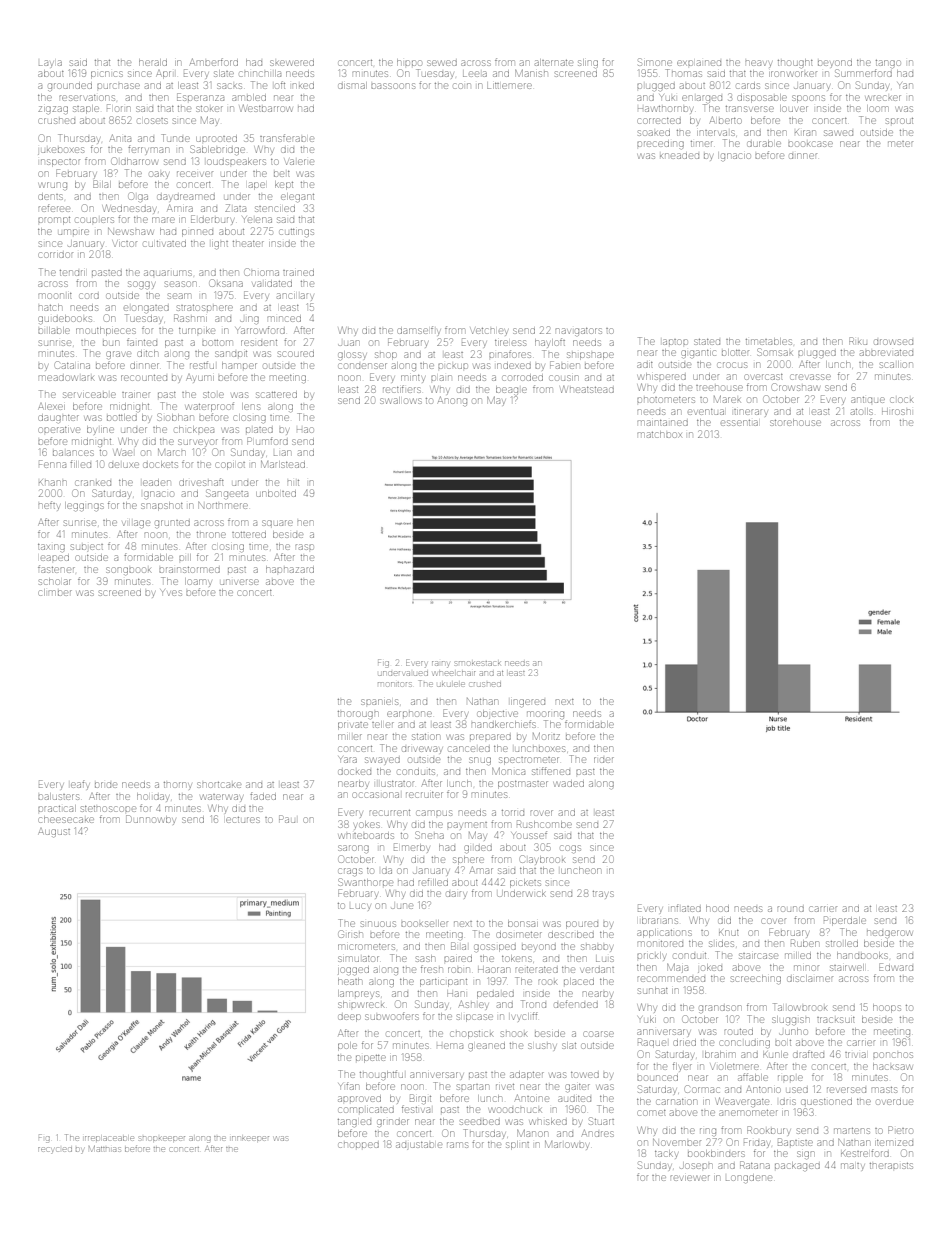 The width and height of the page is (952, 1233). Describe the element at coordinates (888, 64) in the page. I see `tango` at that location.
